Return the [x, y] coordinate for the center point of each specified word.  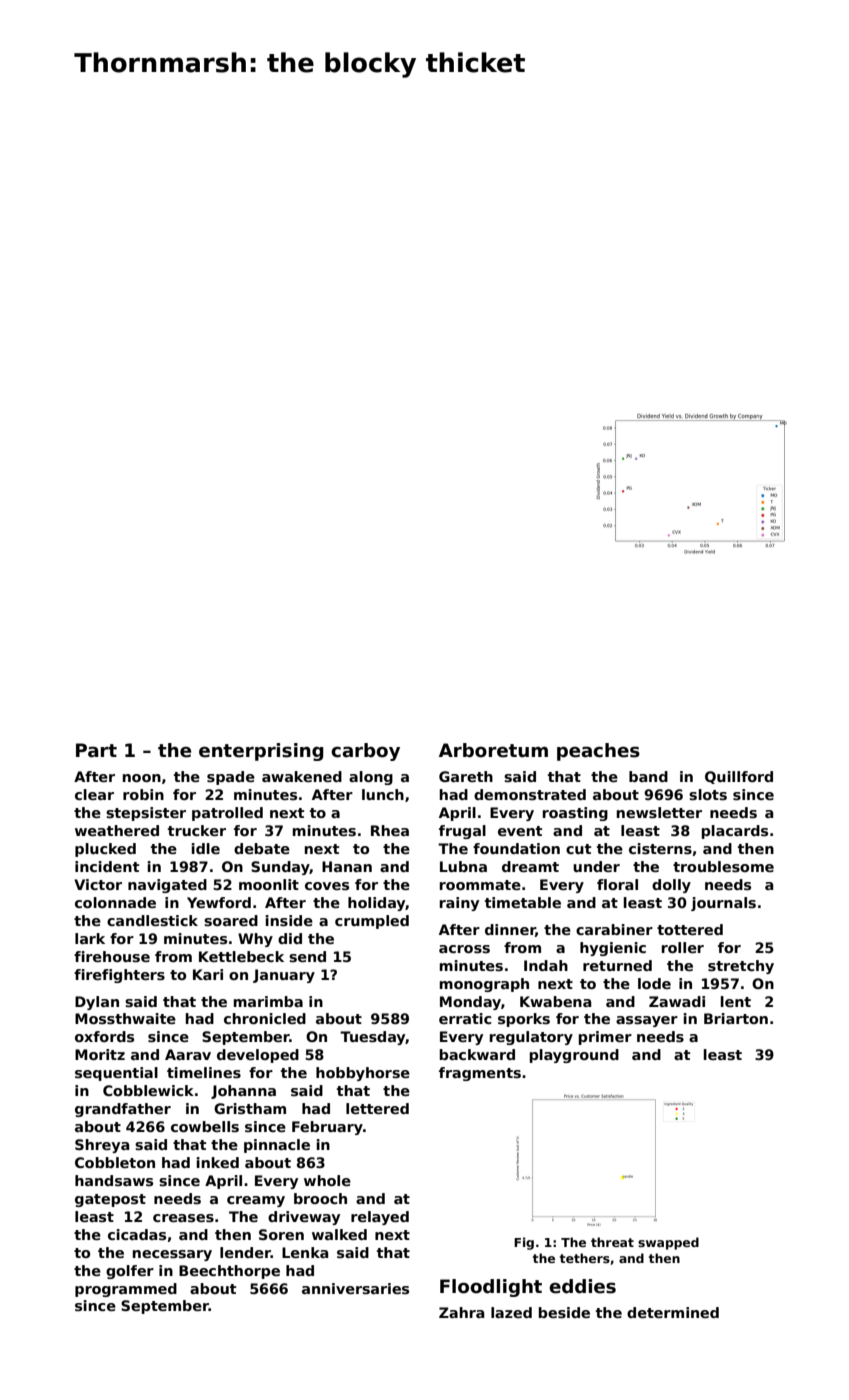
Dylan [97, 1003]
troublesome [723, 866]
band [648, 776]
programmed [126, 1290]
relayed [380, 1218]
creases [183, 1218]
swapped [668, 1243]
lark [90, 938]
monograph [484, 985]
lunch [383, 794]
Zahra [462, 1312]
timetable [523, 902]
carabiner [614, 929]
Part [96, 750]
